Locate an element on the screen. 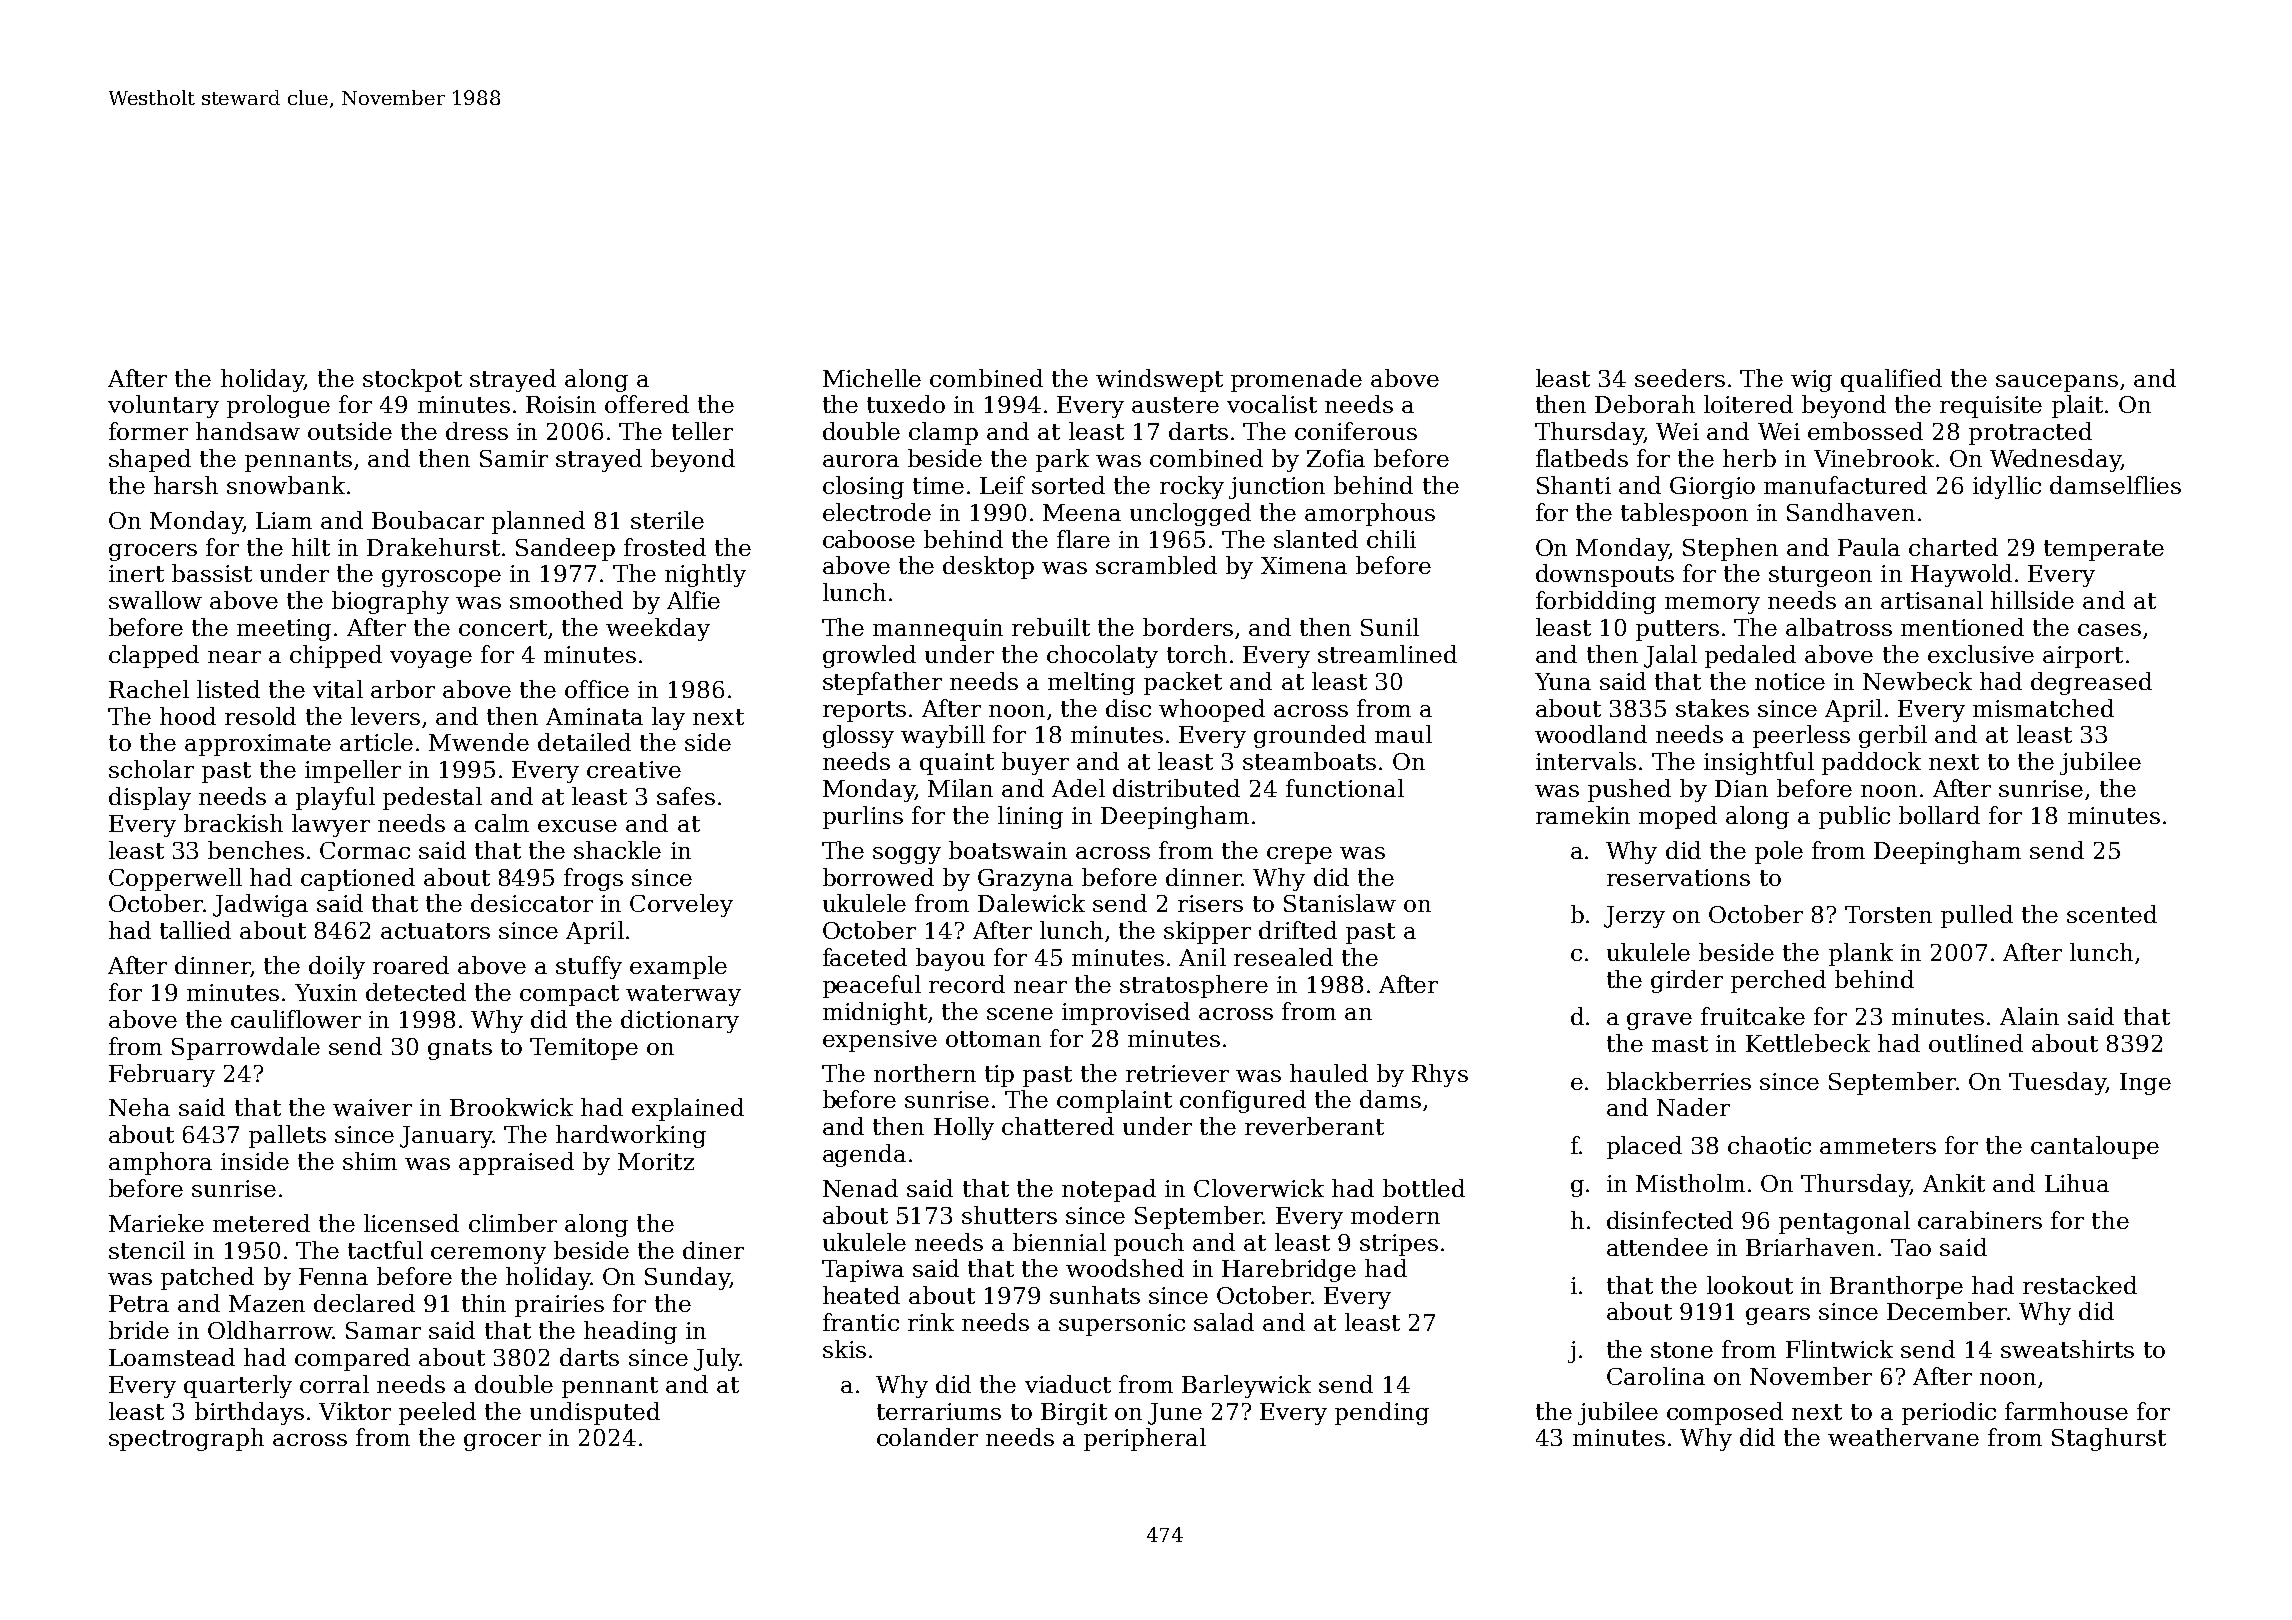 This screenshot has height=1620, width=2292. stockpot is located at coordinates (412, 380).
